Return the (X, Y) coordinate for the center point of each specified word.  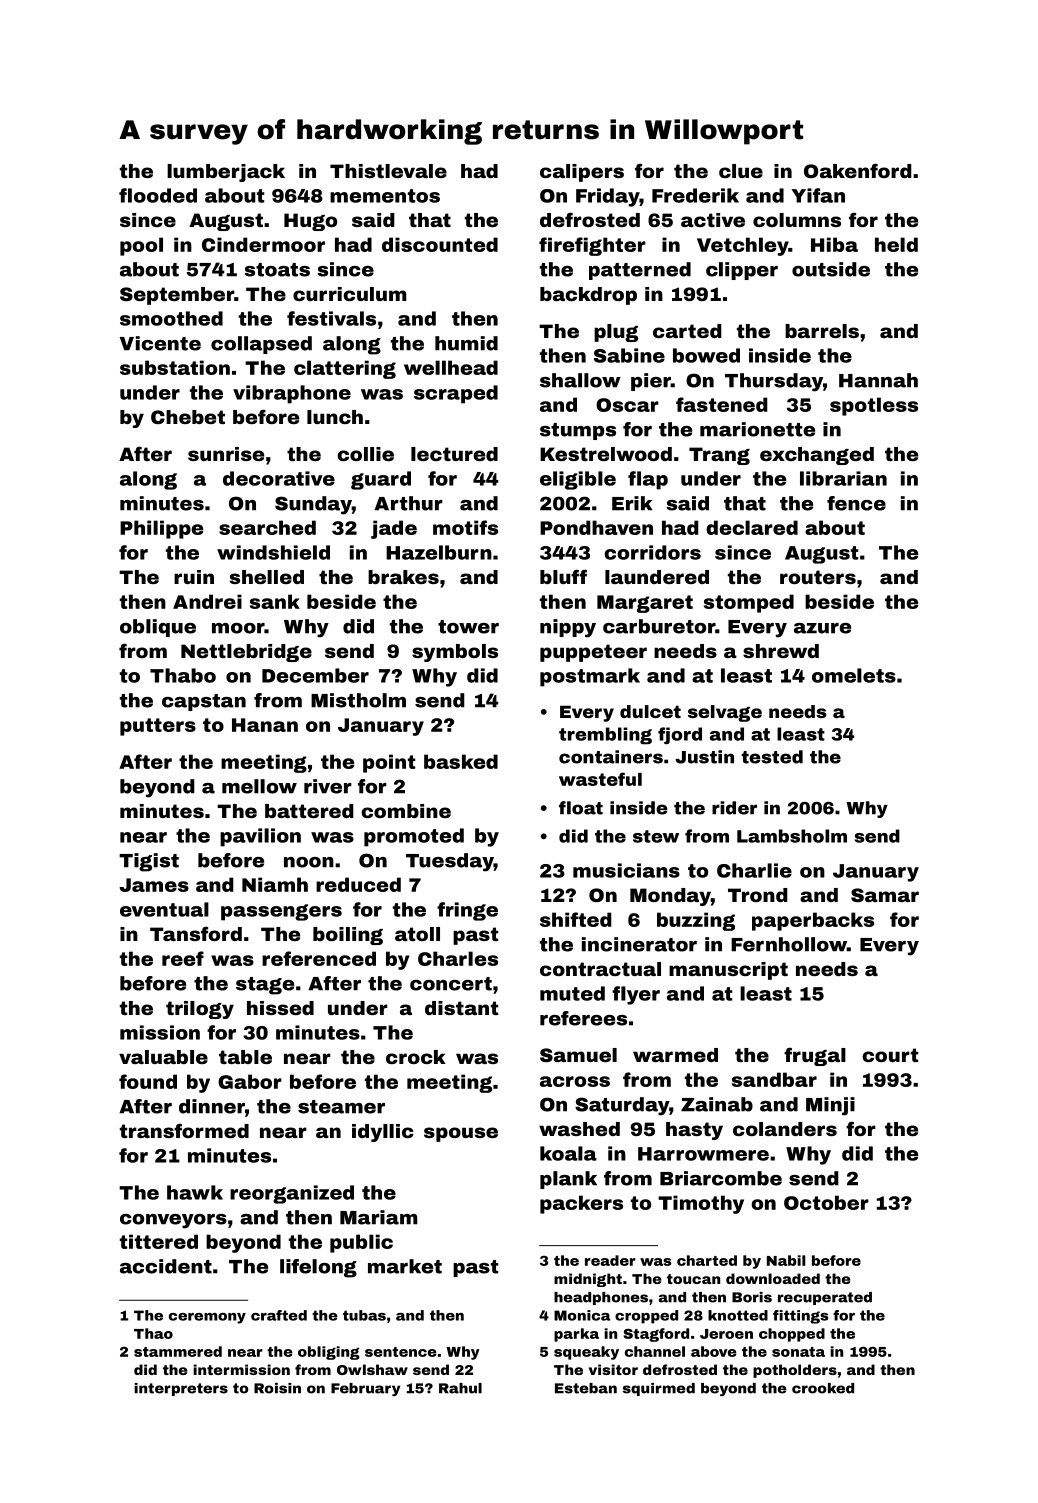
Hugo (310, 222)
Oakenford (858, 170)
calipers (582, 173)
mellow (259, 786)
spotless (874, 406)
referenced (319, 958)
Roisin (277, 1388)
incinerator (639, 944)
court (890, 1055)
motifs (465, 527)
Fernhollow (789, 944)
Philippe (161, 529)
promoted (414, 837)
